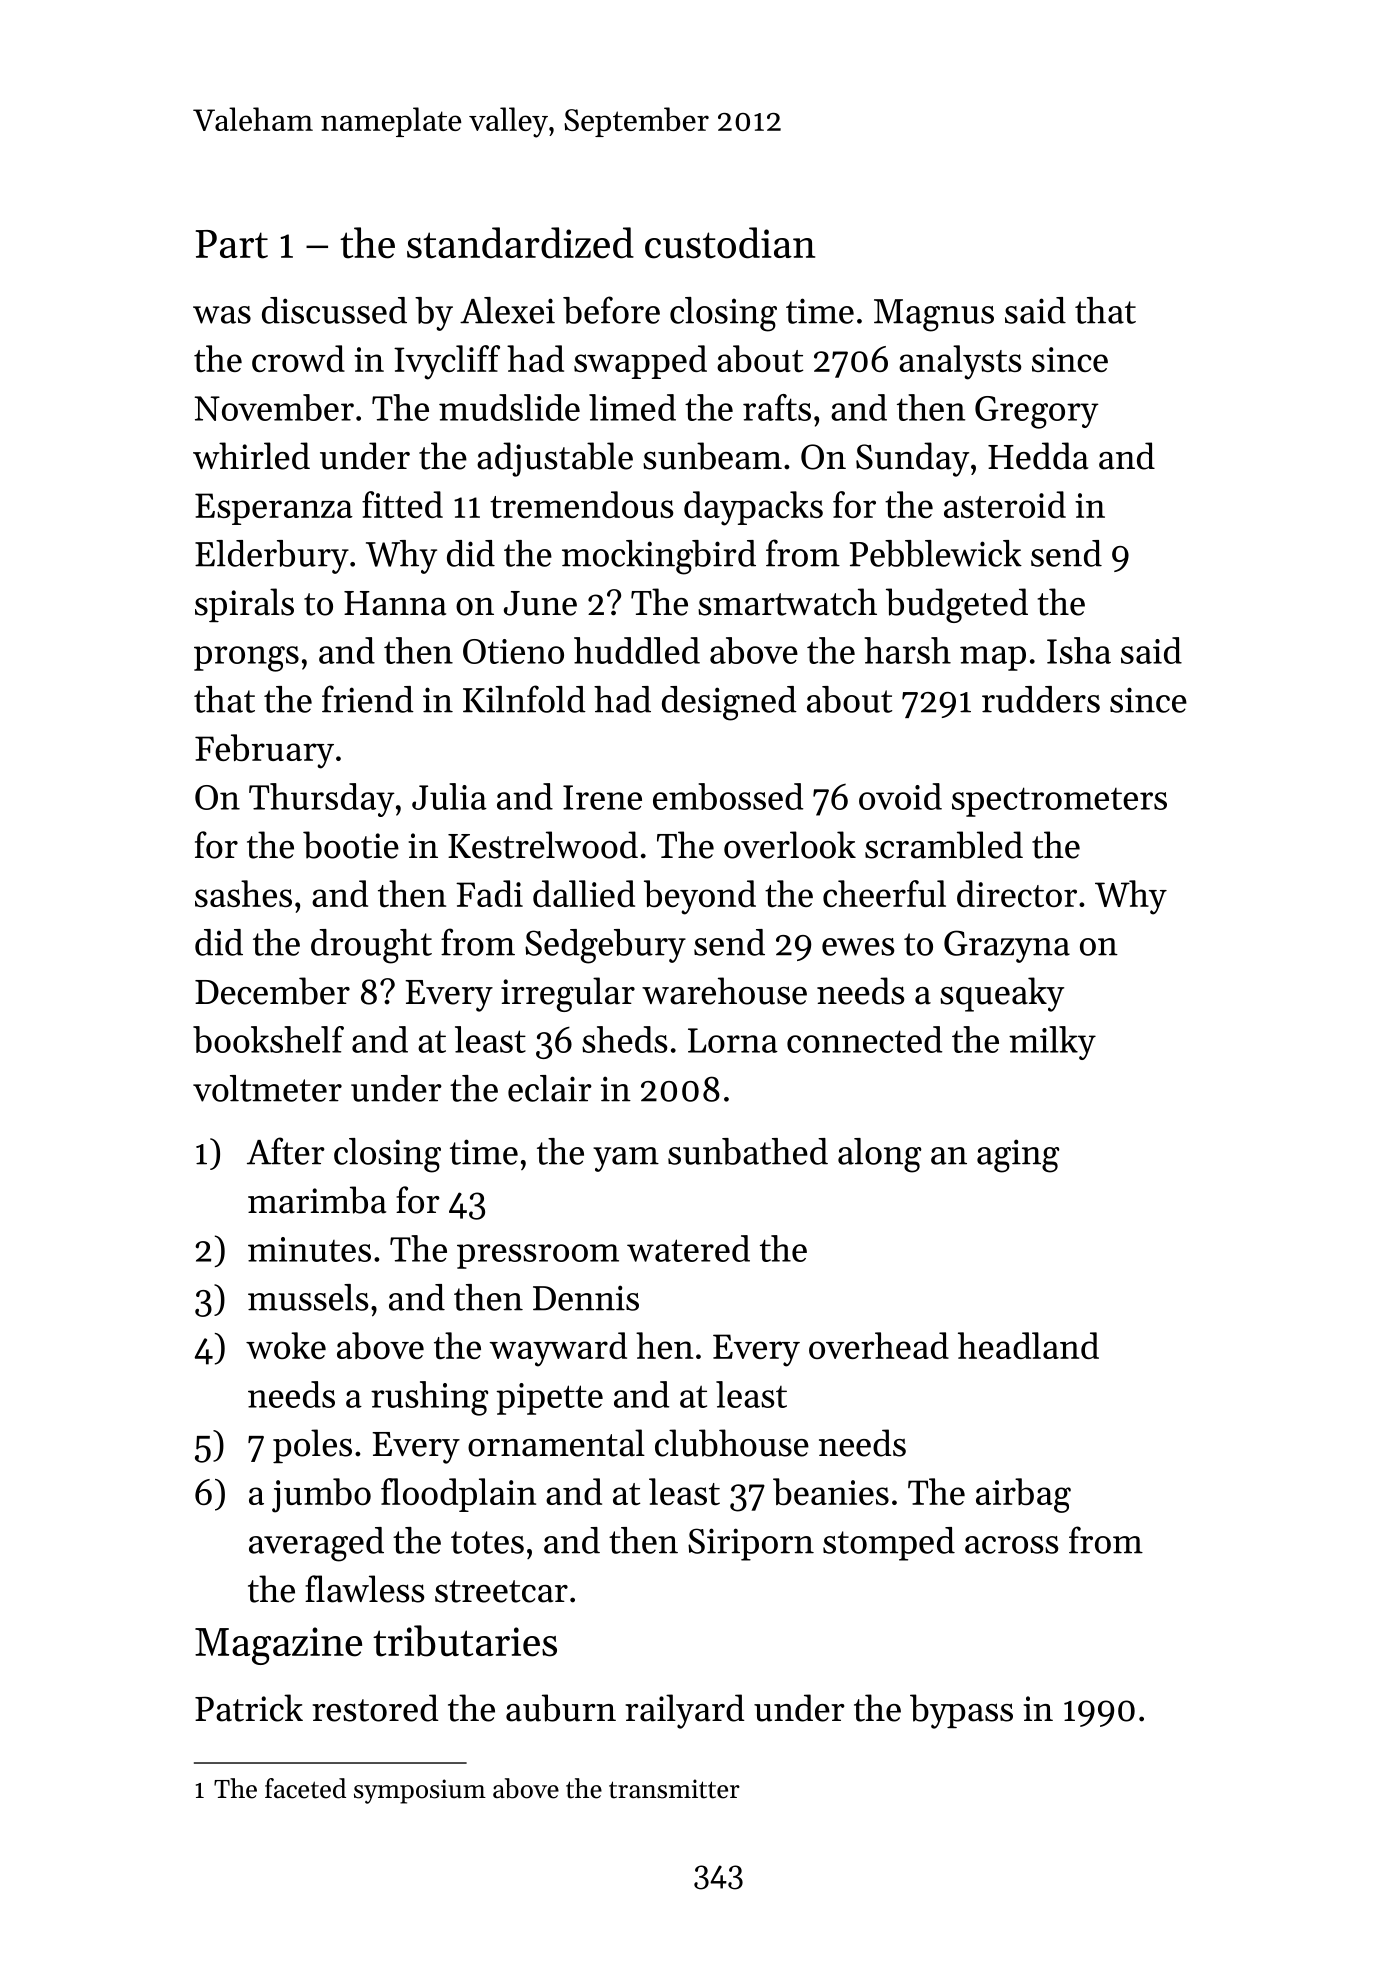 The image size is (1386, 1969). Describe the element at coordinates (1038, 456) in the screenshot. I see `Hedda` at that location.
